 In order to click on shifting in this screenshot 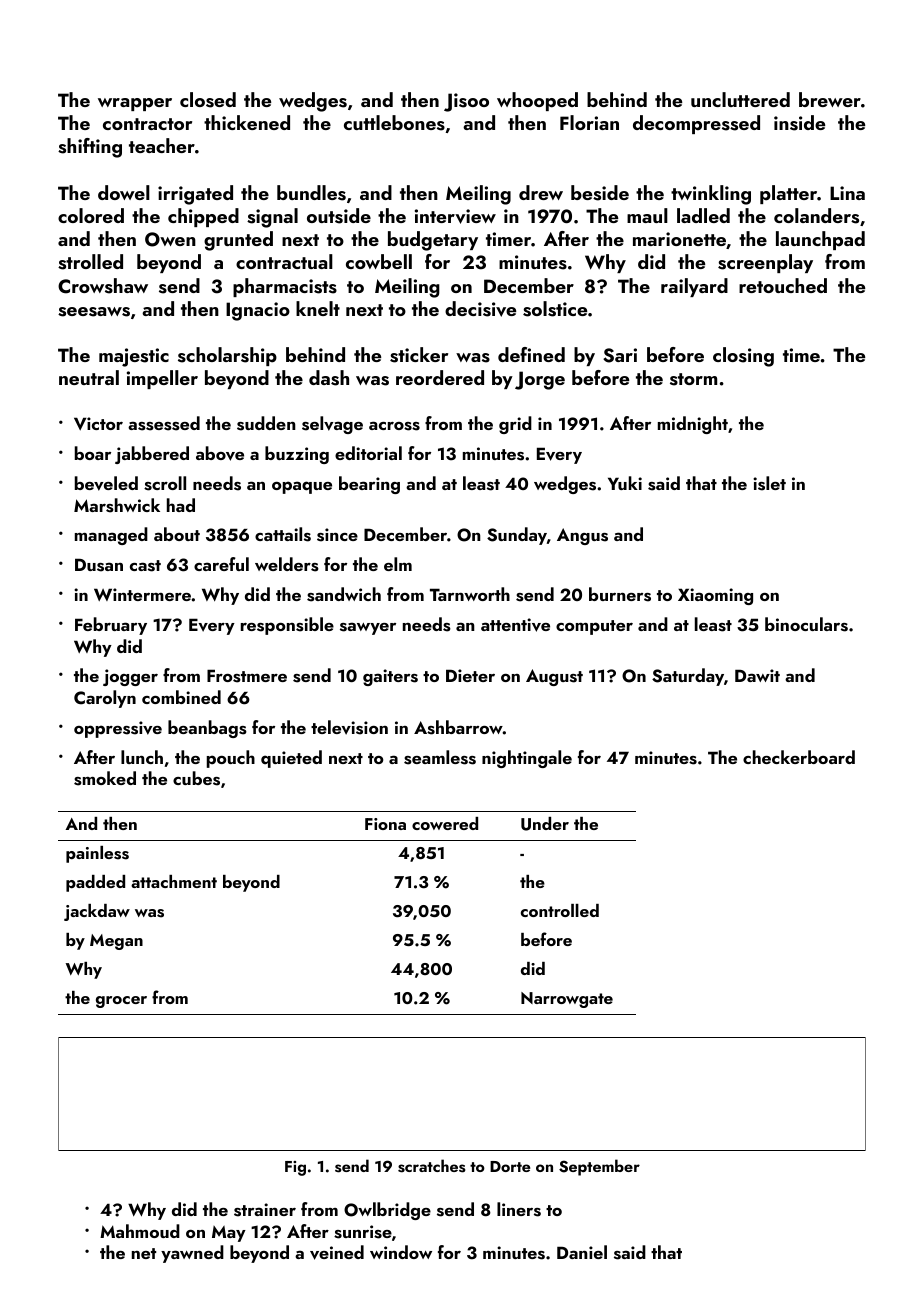, I will do `click(90, 148)`.
